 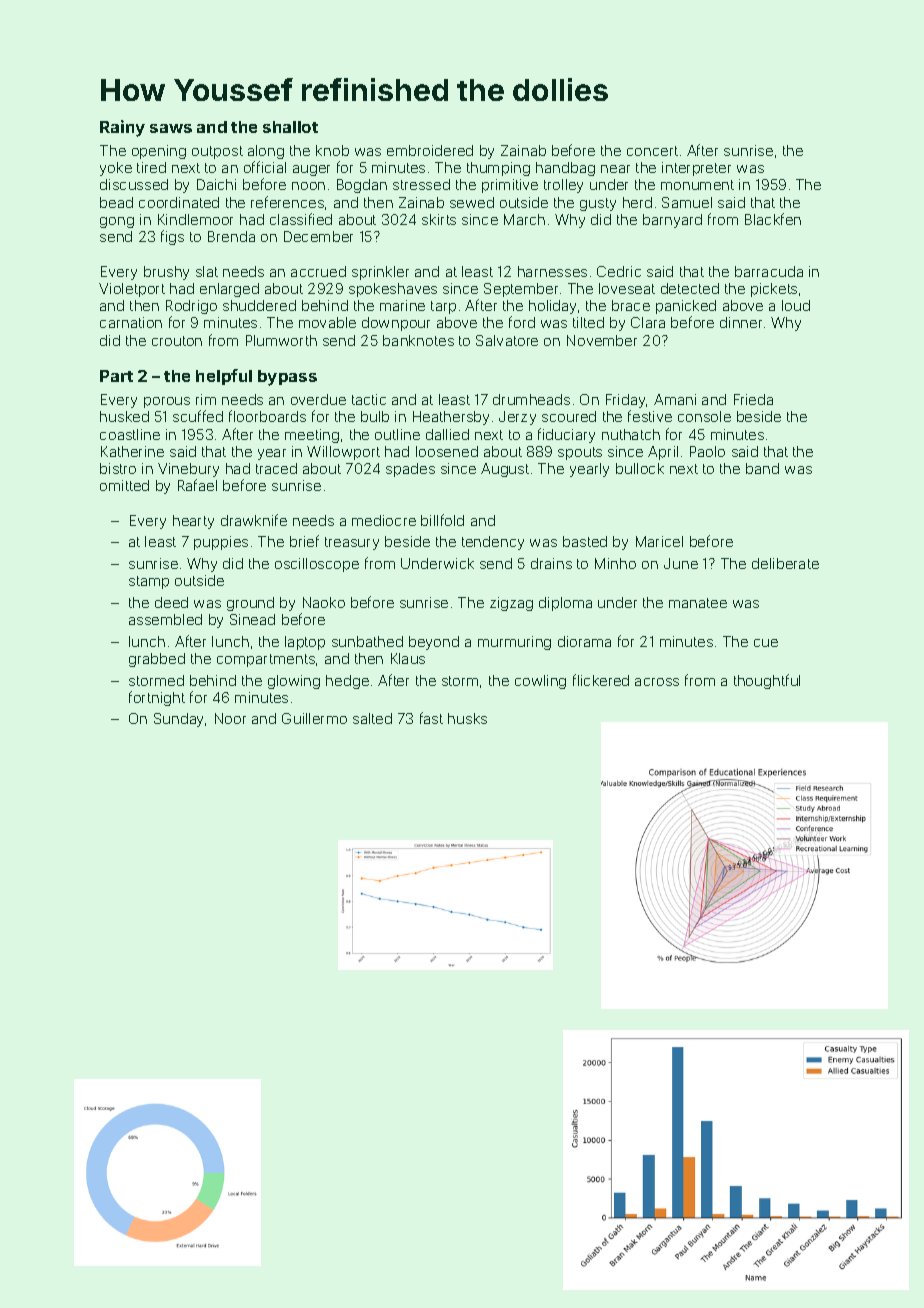 I want to click on interpreter, so click(x=696, y=169).
